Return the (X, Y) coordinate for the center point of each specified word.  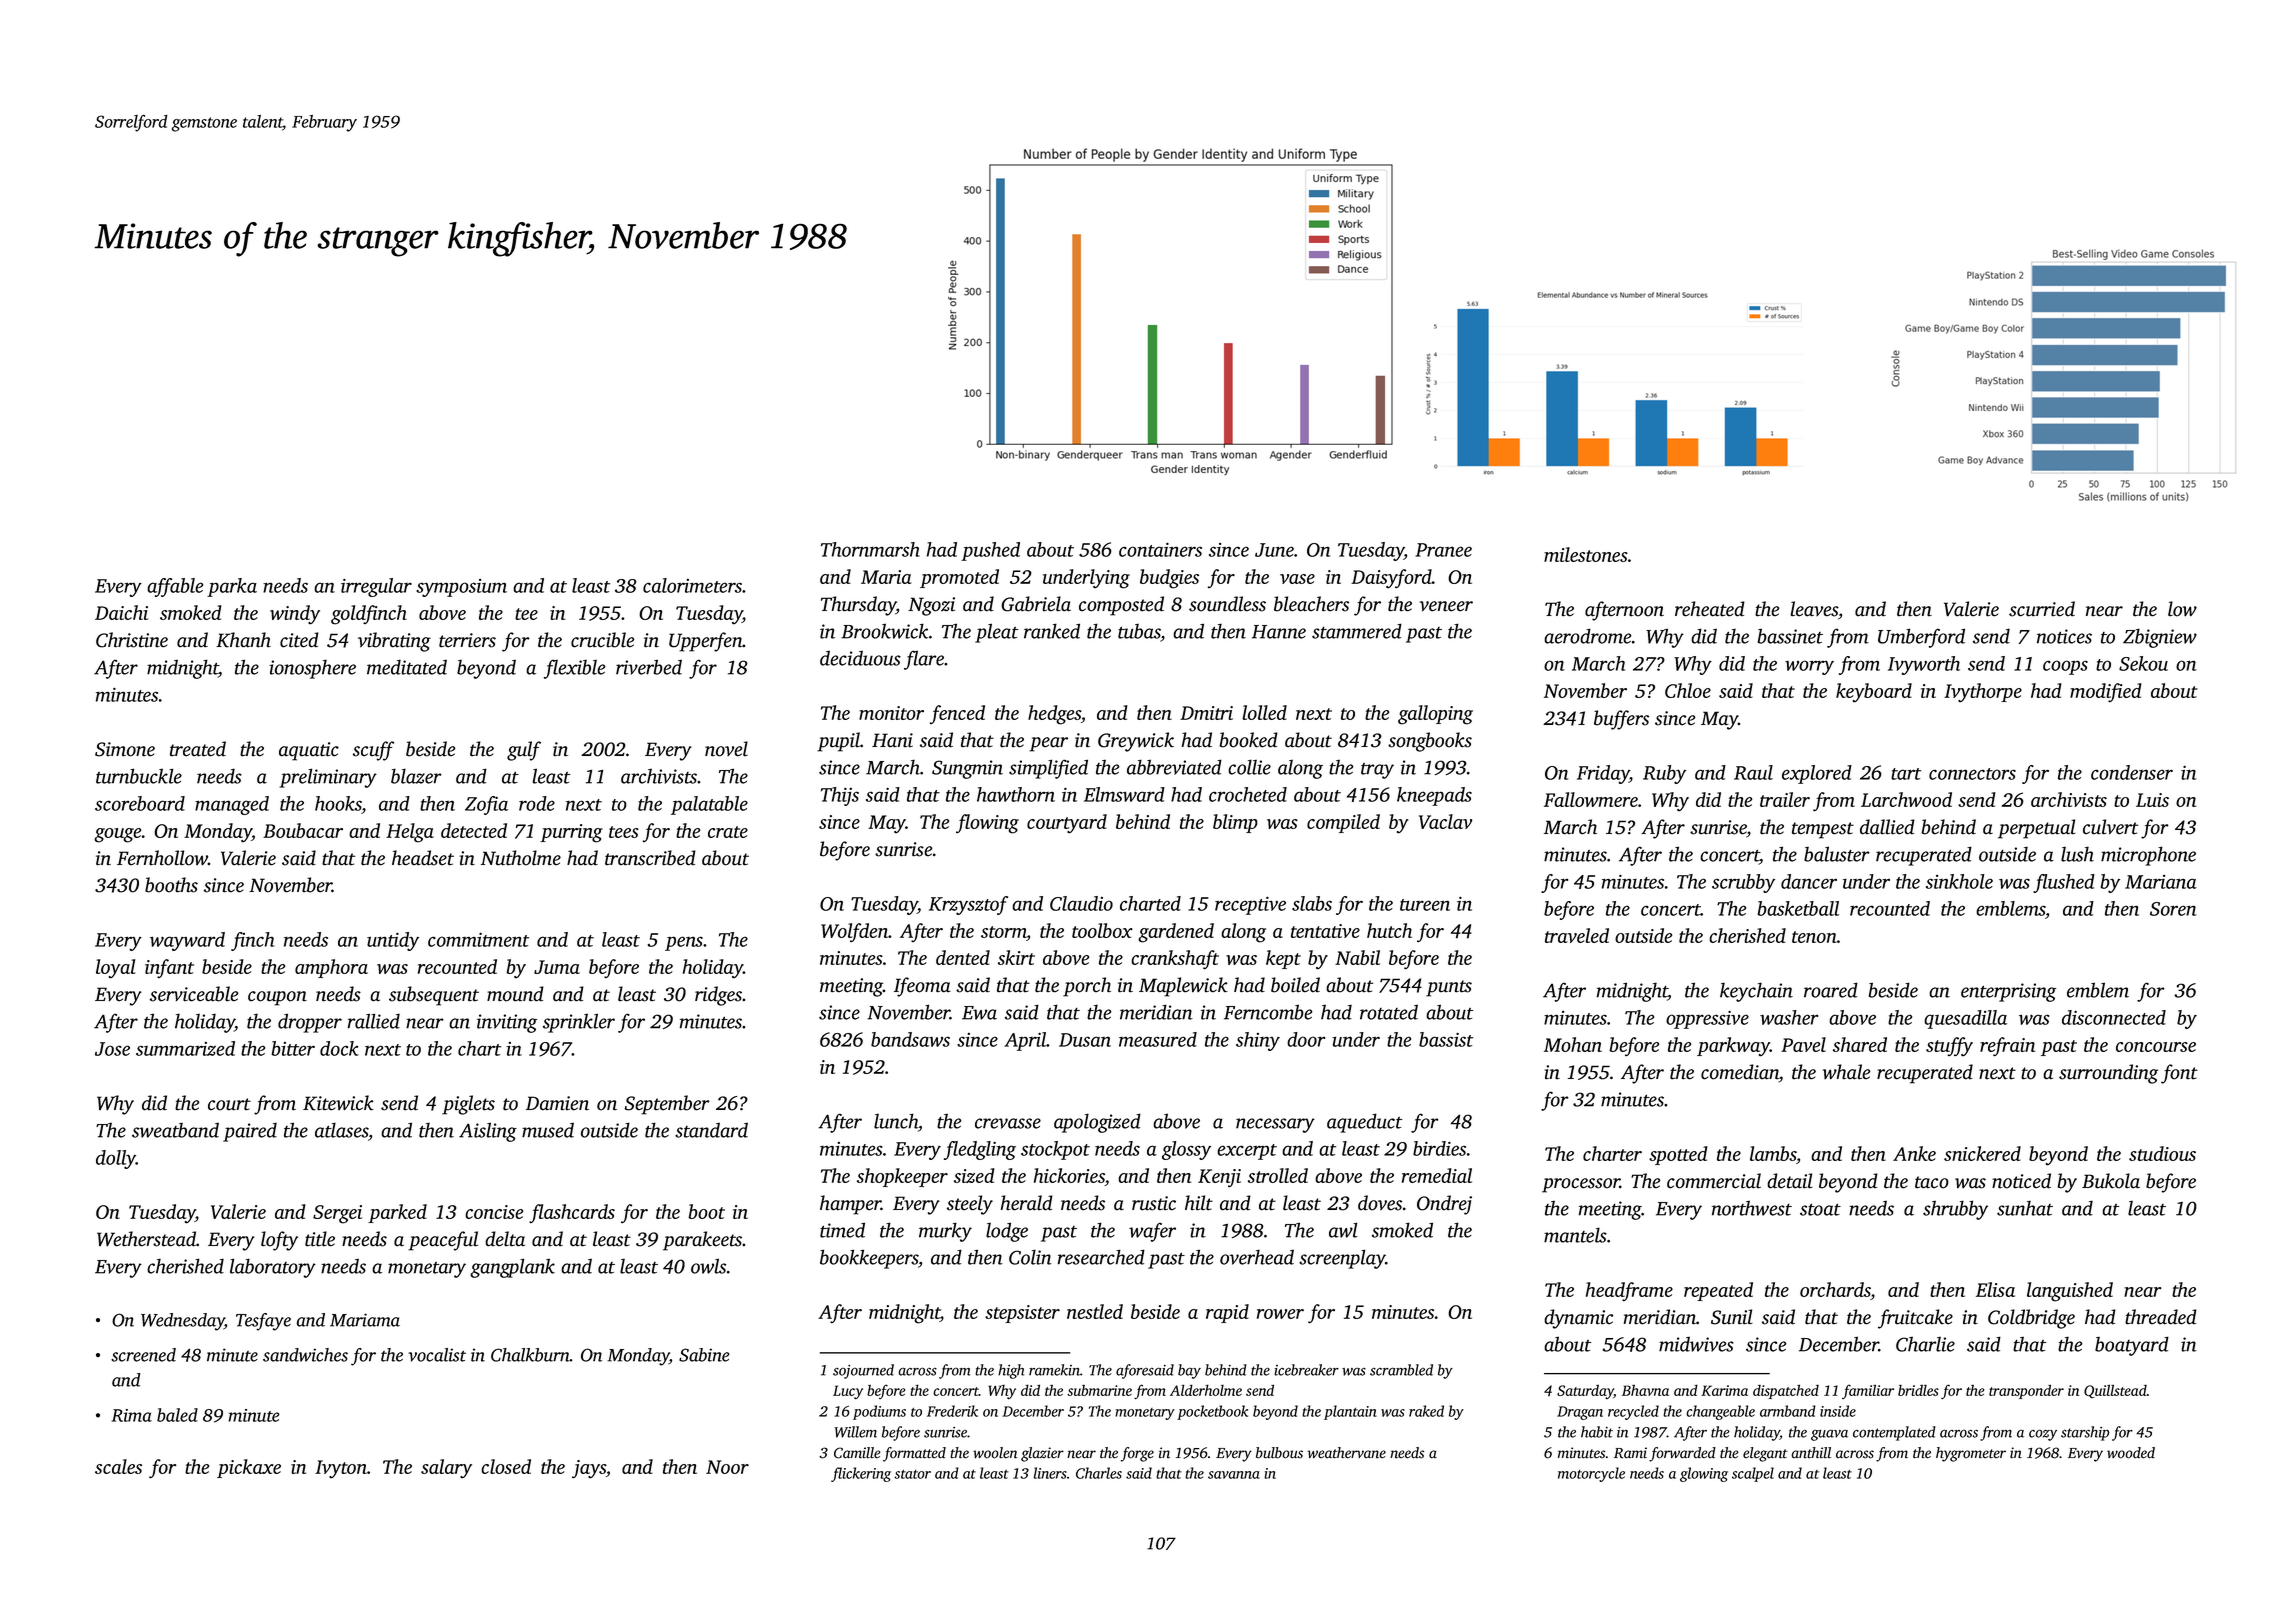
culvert (2110, 827)
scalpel (1753, 1474)
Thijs (840, 796)
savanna (1234, 1475)
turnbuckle (139, 776)
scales (118, 1466)
